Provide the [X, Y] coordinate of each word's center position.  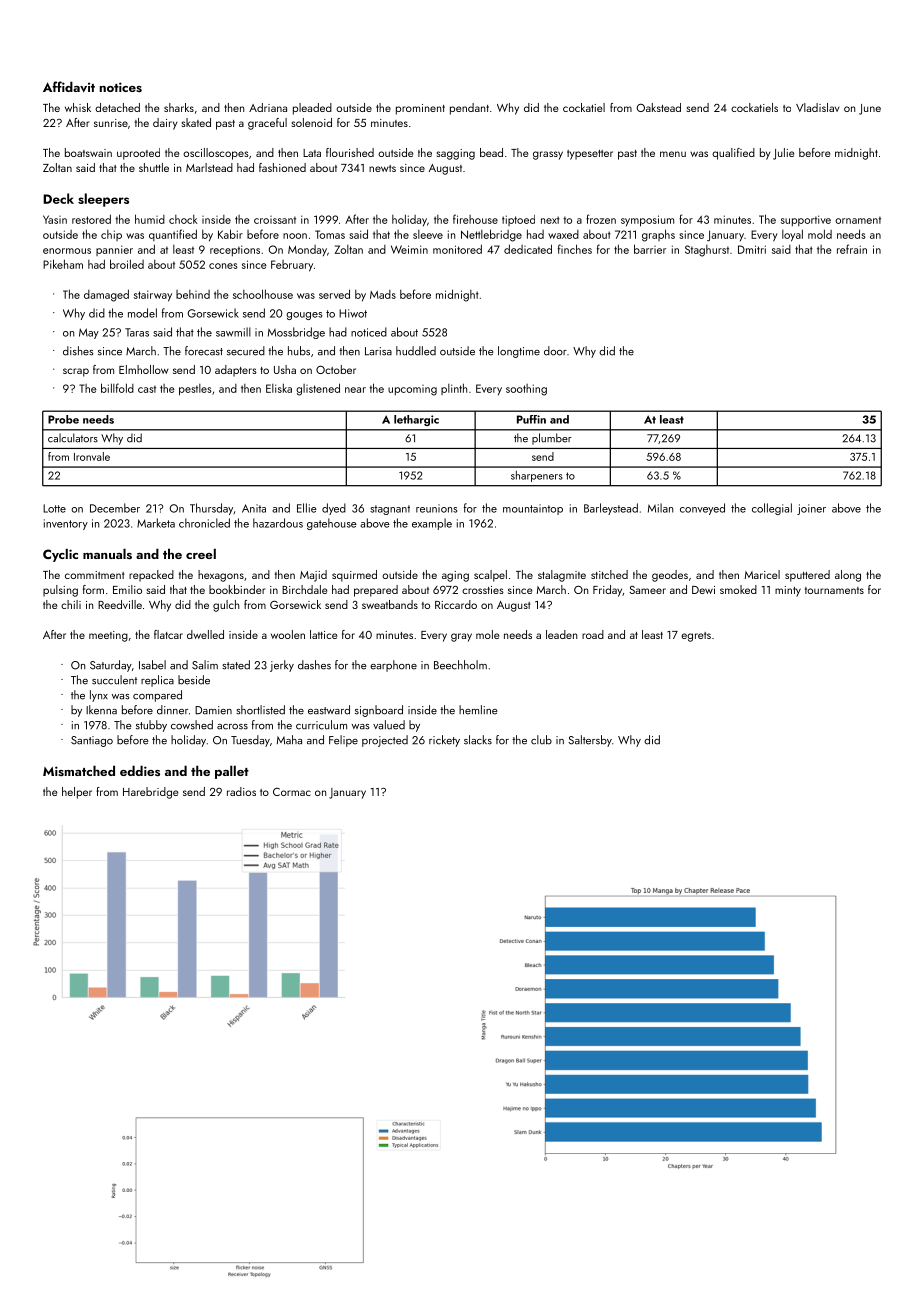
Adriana [268, 107]
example [432, 524]
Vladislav [817, 107]
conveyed [702, 509]
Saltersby [590, 741]
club [541, 740]
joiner [811, 509]
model [142, 313]
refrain [852, 249]
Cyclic [60, 555]
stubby [151, 726]
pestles [195, 390]
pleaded [312, 109]
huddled [416, 351]
